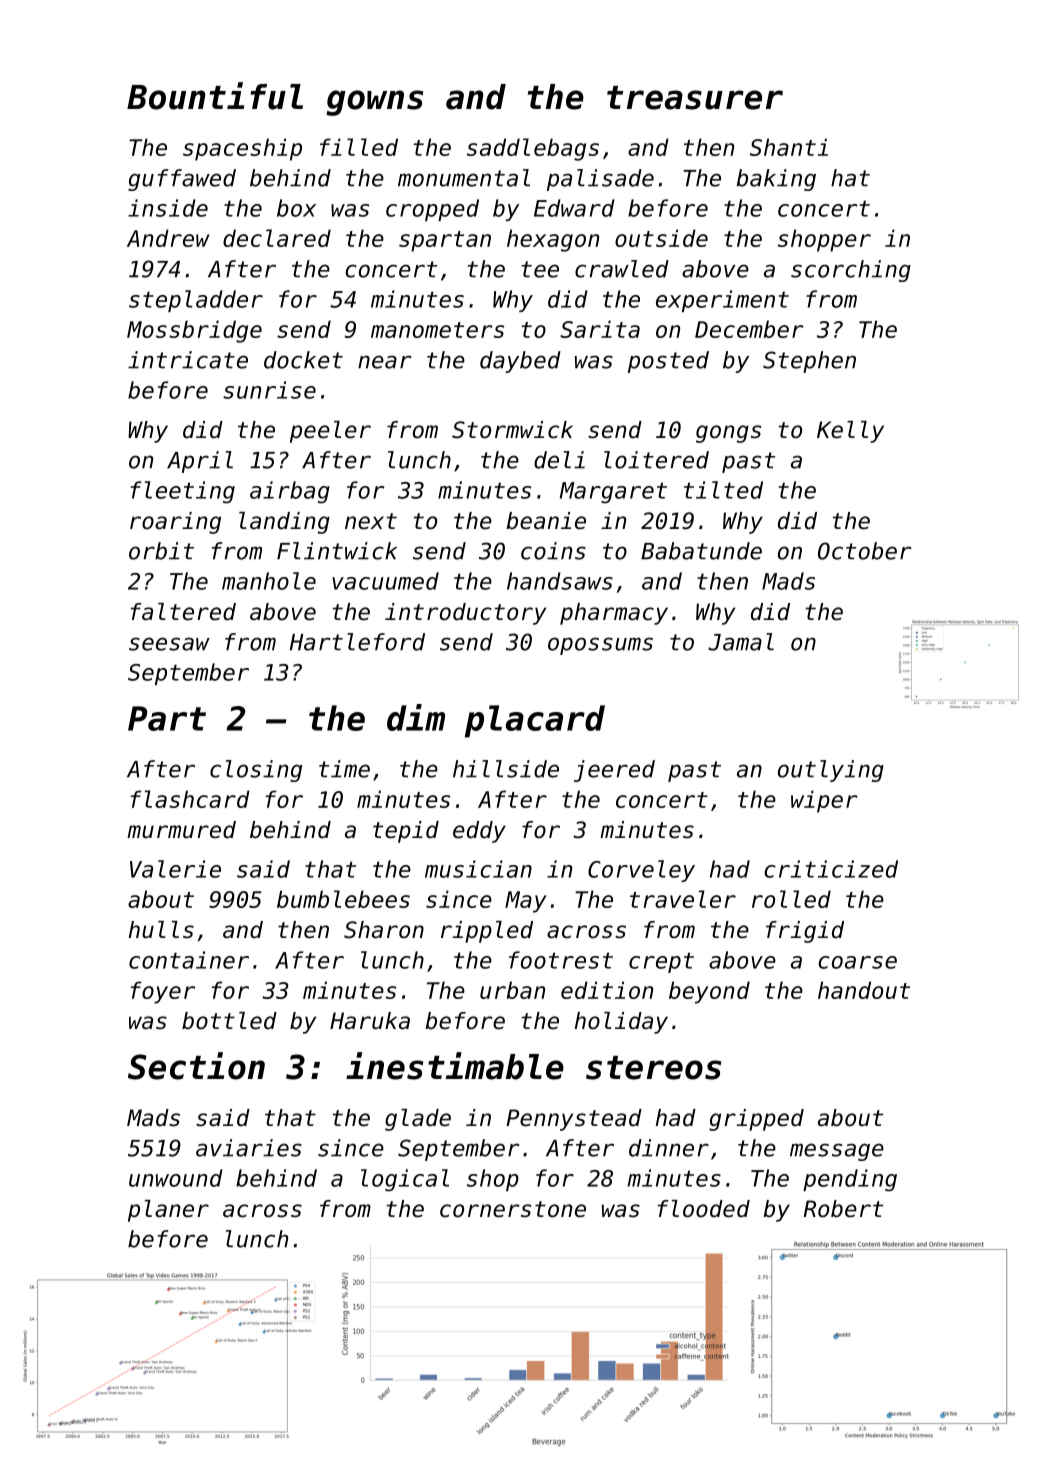 This screenshot has width=1042, height=1481. I want to click on cornerstone, so click(513, 1209).
